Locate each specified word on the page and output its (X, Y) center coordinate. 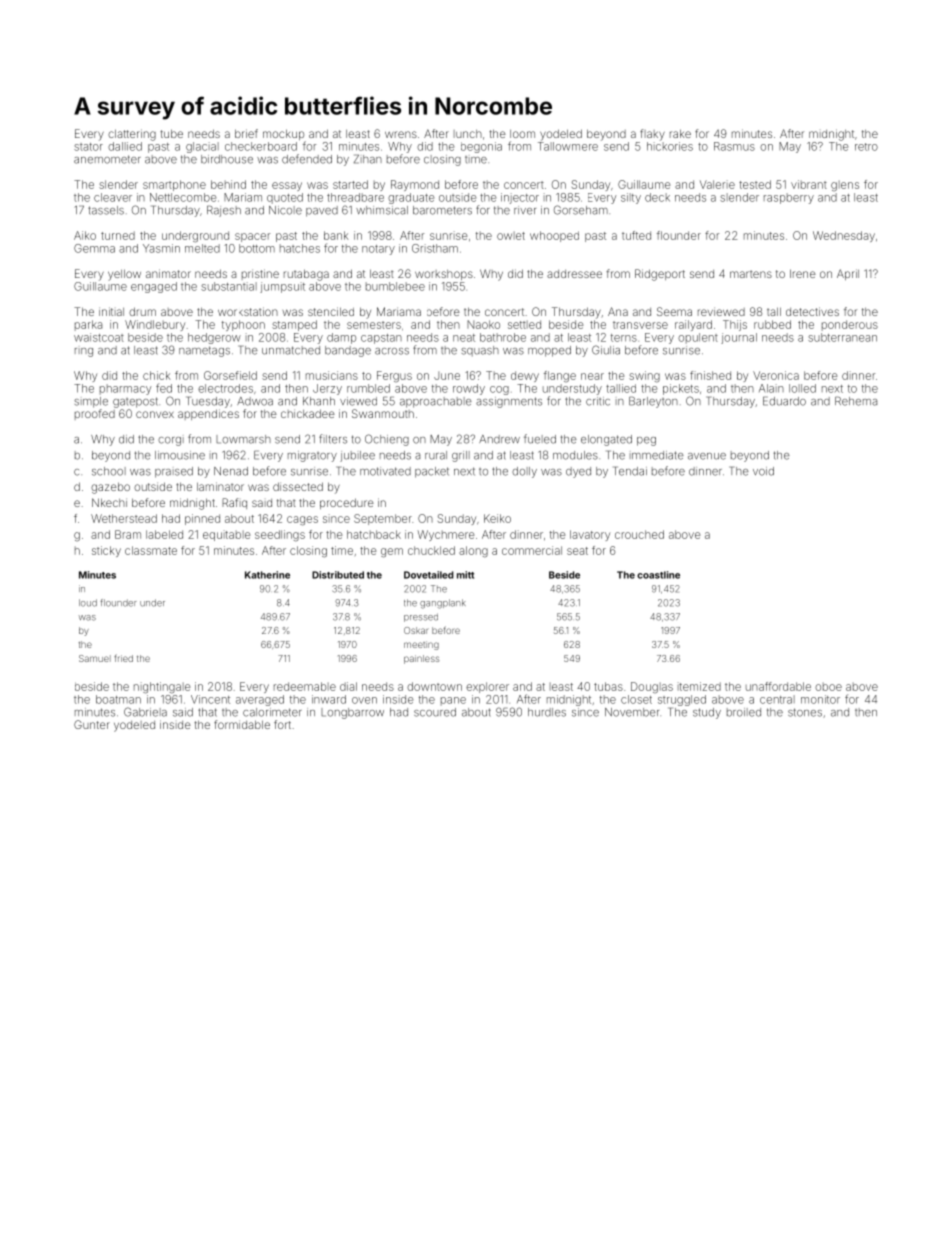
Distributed (338, 575)
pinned (202, 519)
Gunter (92, 724)
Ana (618, 311)
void (763, 471)
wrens (401, 134)
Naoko (483, 324)
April (848, 274)
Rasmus (734, 146)
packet (432, 472)
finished (710, 375)
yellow (124, 275)
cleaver (113, 197)
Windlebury (155, 325)
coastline (658, 575)
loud (88, 603)
